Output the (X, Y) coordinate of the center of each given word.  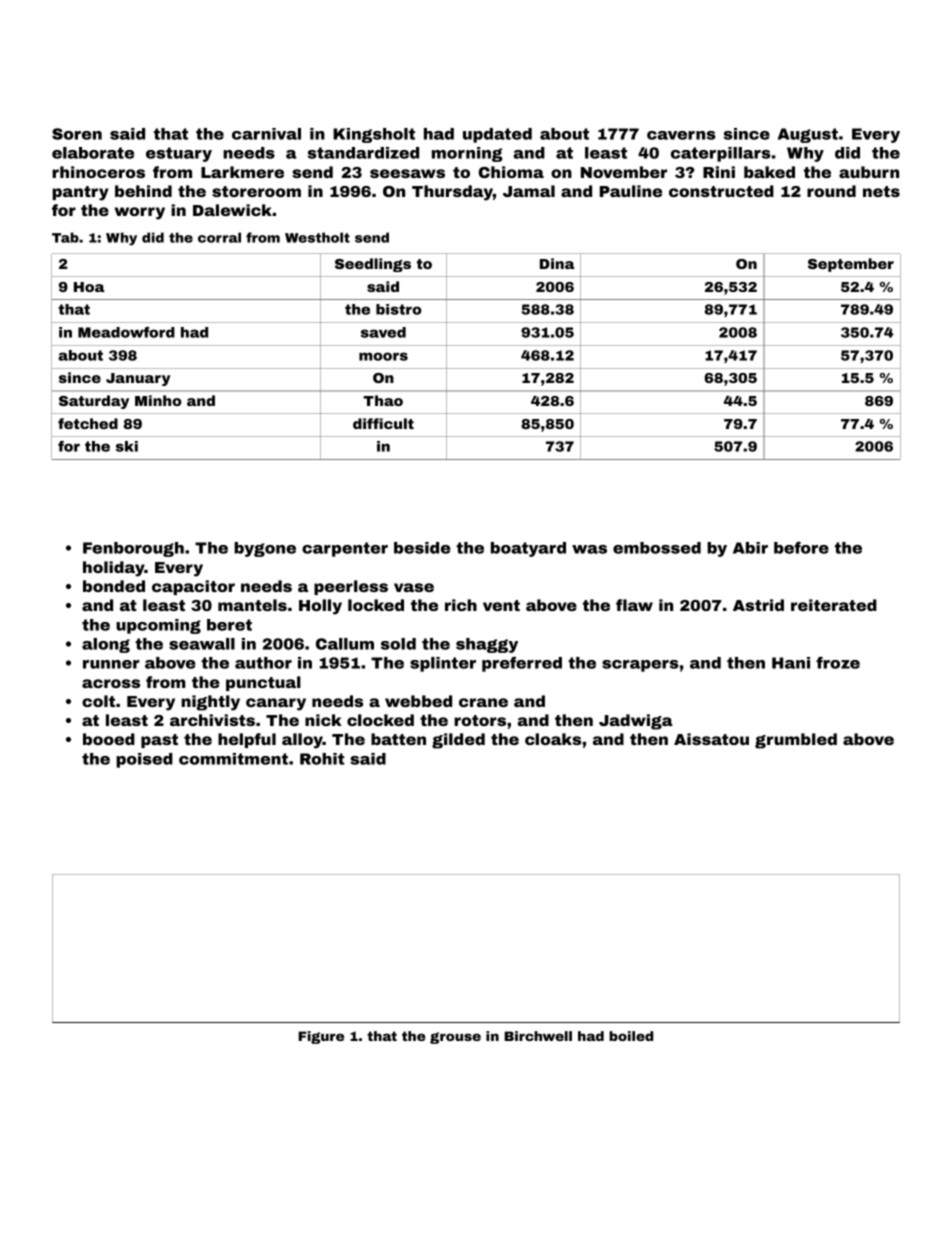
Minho (158, 400)
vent (501, 605)
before (801, 548)
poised (144, 760)
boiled (631, 1036)
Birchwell (538, 1036)
